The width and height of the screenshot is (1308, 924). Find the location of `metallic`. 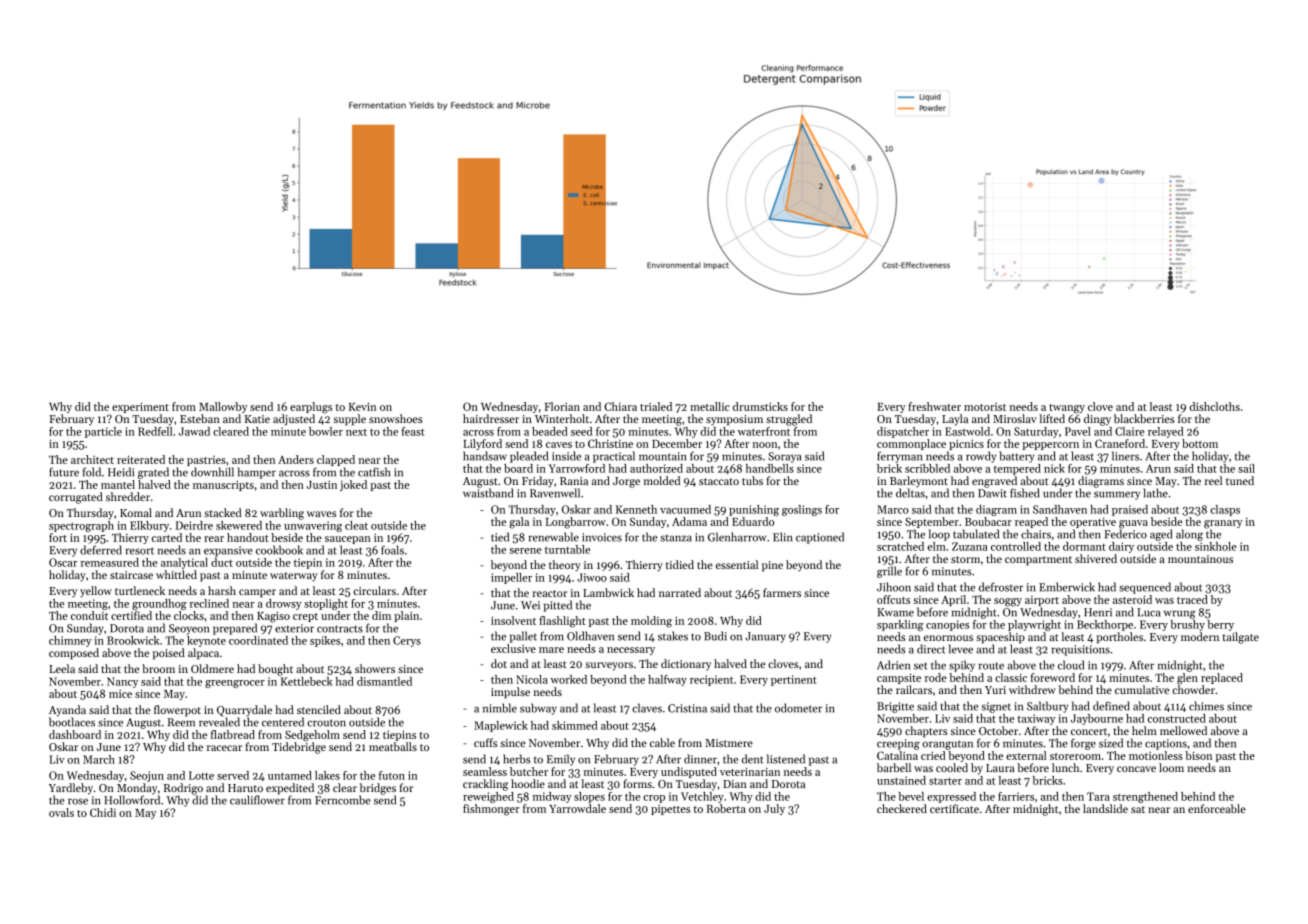

metallic is located at coordinates (710, 406).
